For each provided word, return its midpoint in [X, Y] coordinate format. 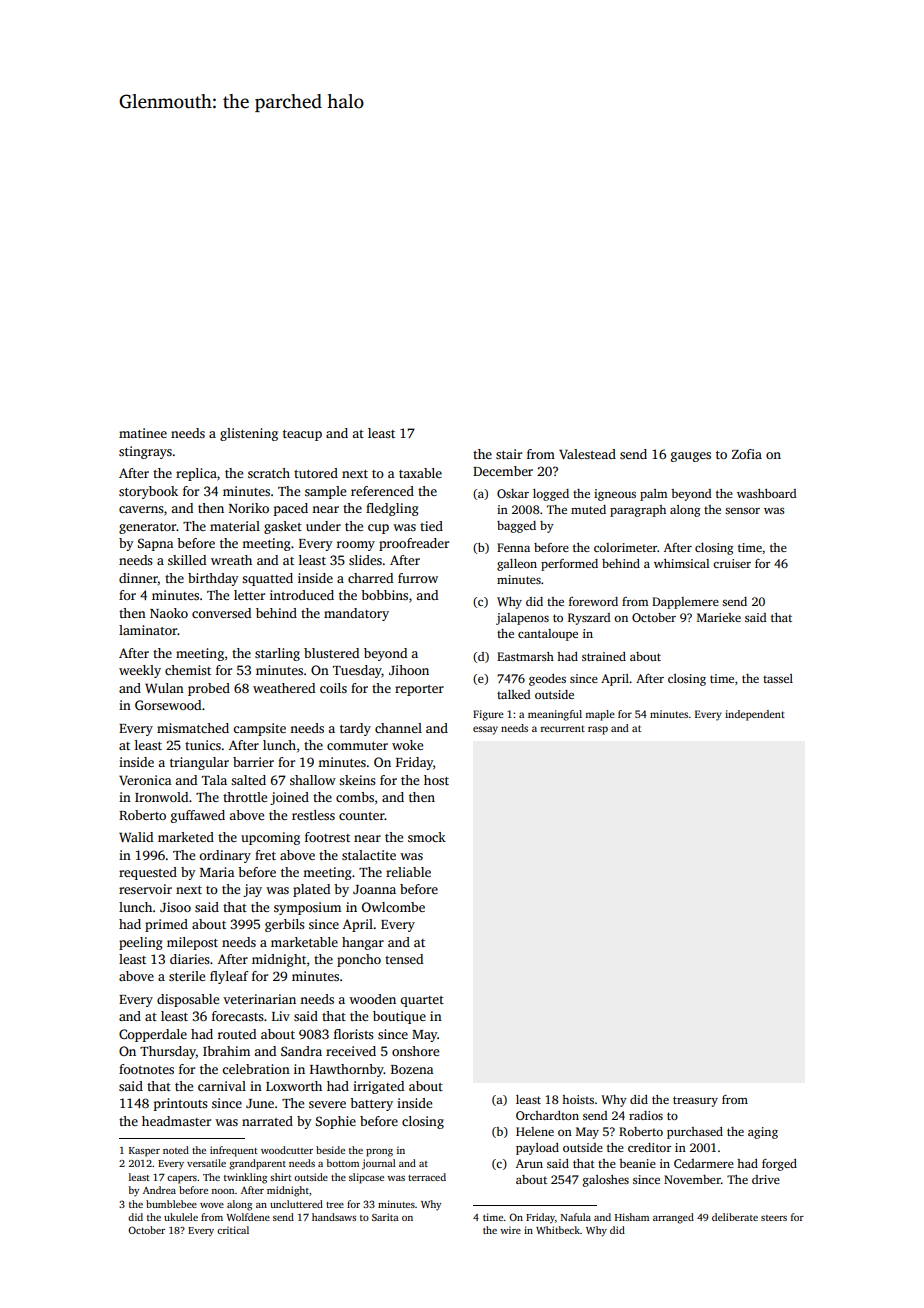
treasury [695, 1101]
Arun [529, 1163]
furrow [418, 578]
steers [774, 1218]
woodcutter [287, 1150]
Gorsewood [168, 705]
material [235, 526]
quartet [422, 1001]
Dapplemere [685, 603]
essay [485, 730]
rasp [598, 730]
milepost [192, 943]
